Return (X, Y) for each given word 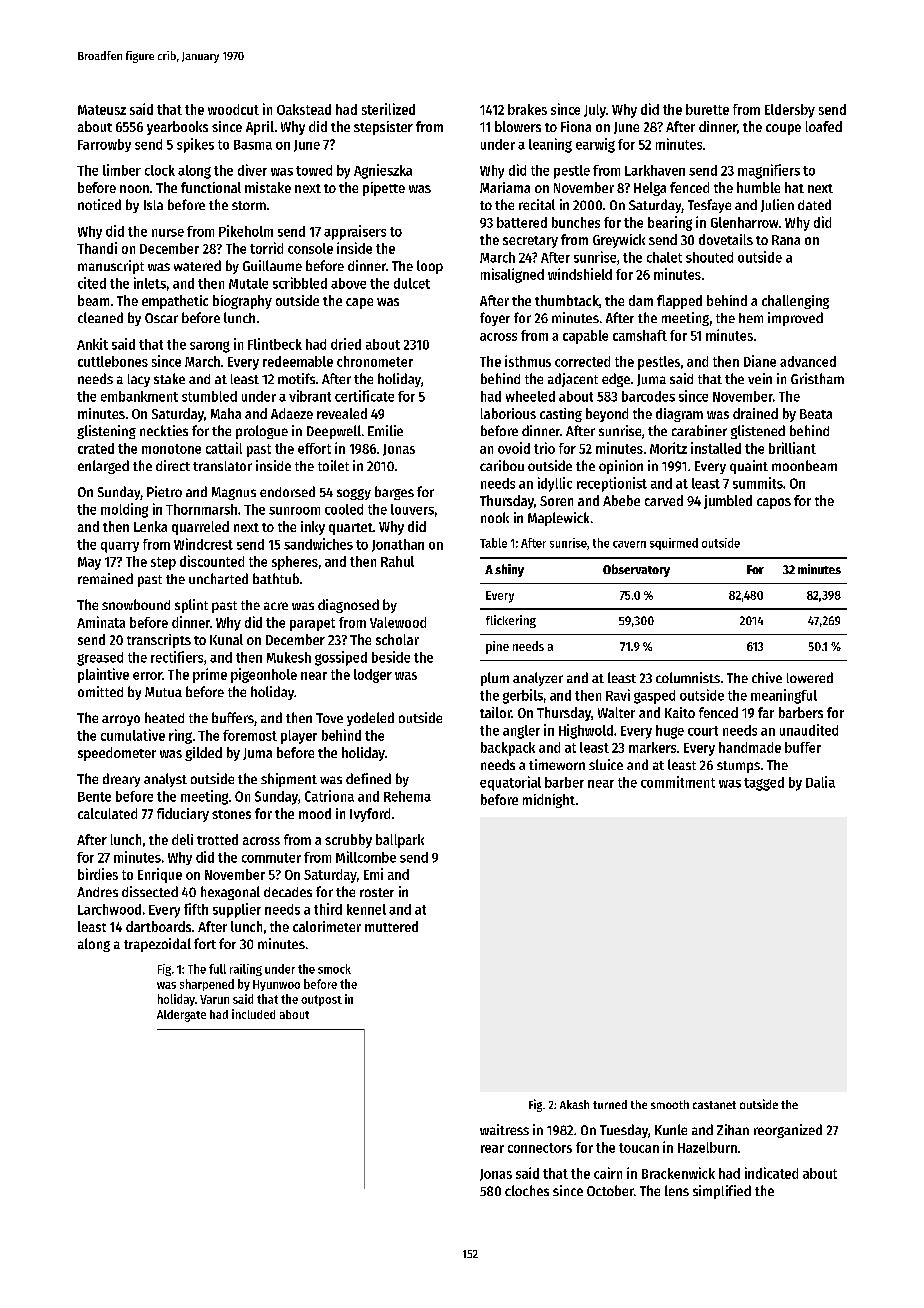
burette (707, 109)
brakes (527, 109)
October (610, 1190)
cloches (527, 1190)
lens (677, 1190)
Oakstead (304, 109)
